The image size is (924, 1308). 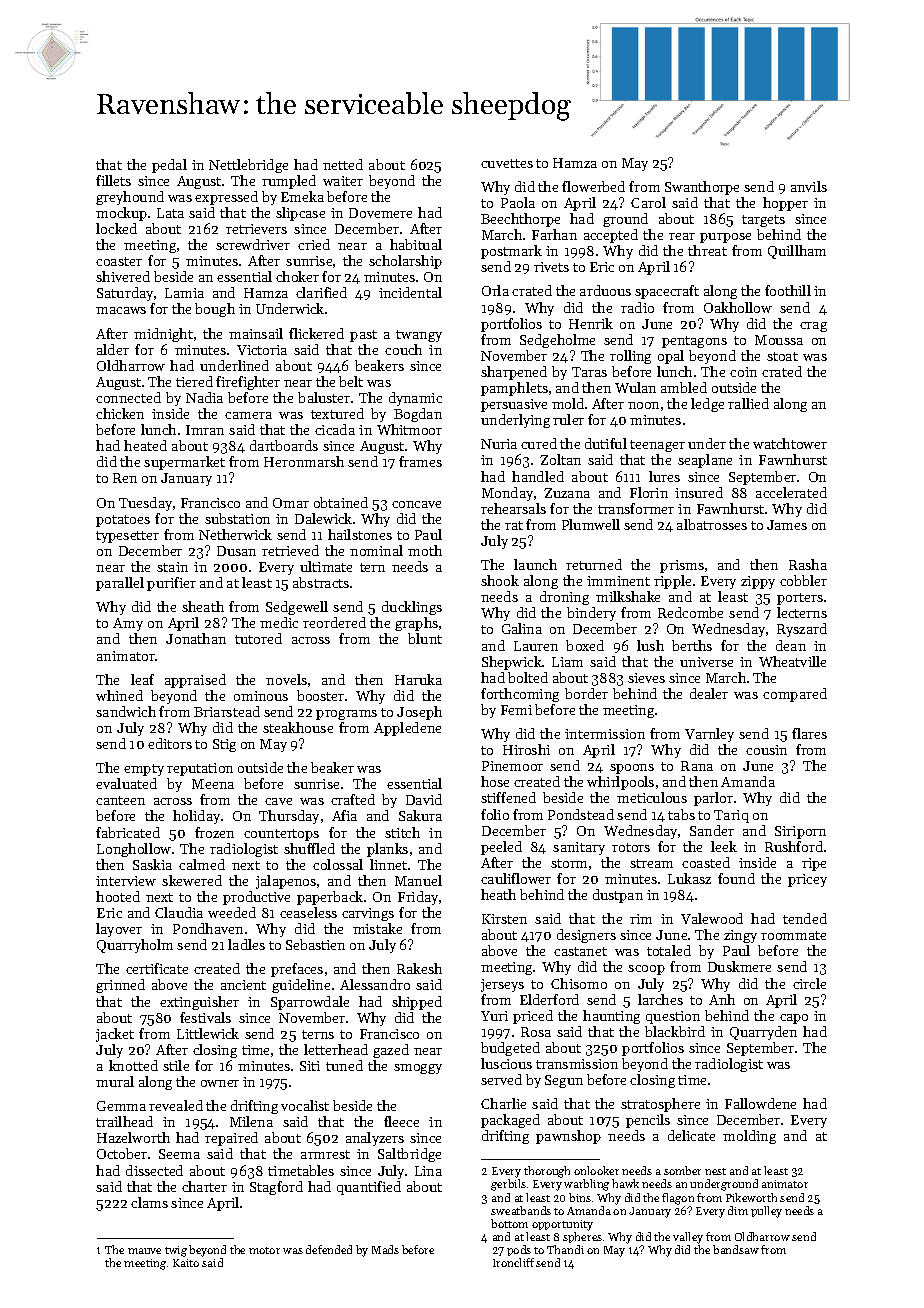 I want to click on Nuria, so click(x=499, y=444).
